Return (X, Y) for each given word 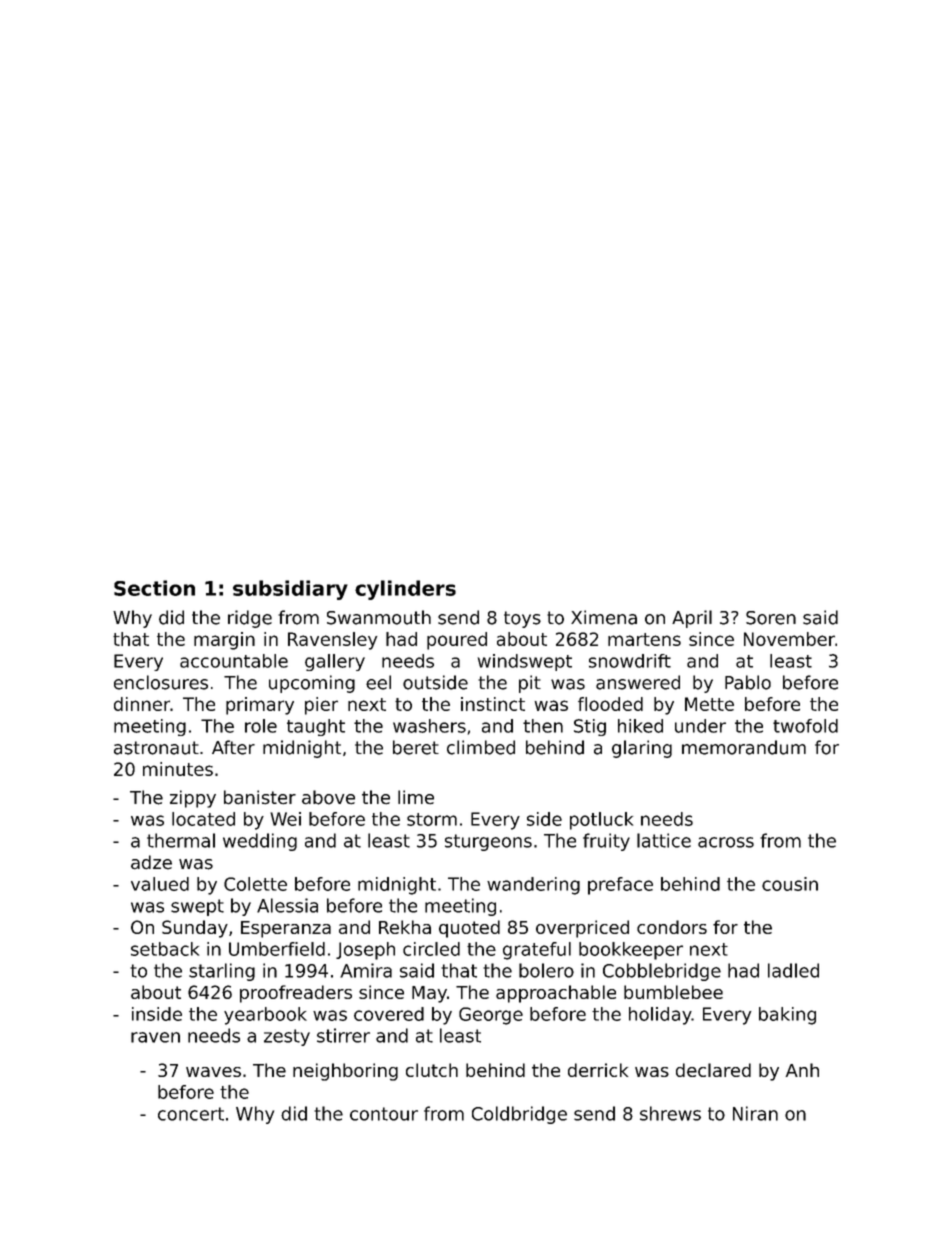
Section (154, 588)
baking (787, 1016)
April (692, 619)
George (491, 1016)
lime (416, 797)
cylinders (405, 590)
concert (191, 1114)
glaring (642, 749)
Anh (802, 1070)
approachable (556, 994)
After (233, 747)
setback (165, 949)
